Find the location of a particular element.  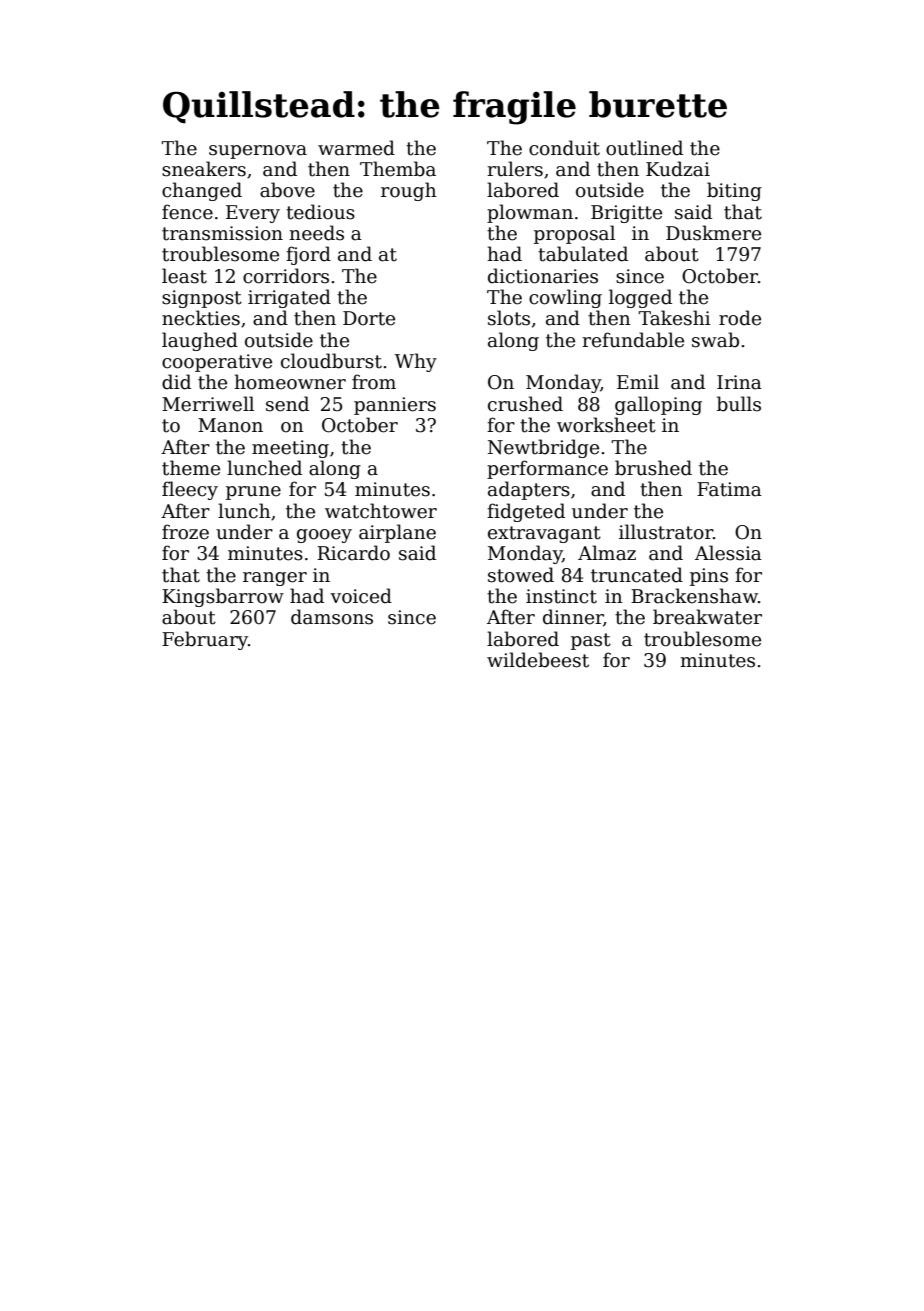

send is located at coordinates (287, 404).
